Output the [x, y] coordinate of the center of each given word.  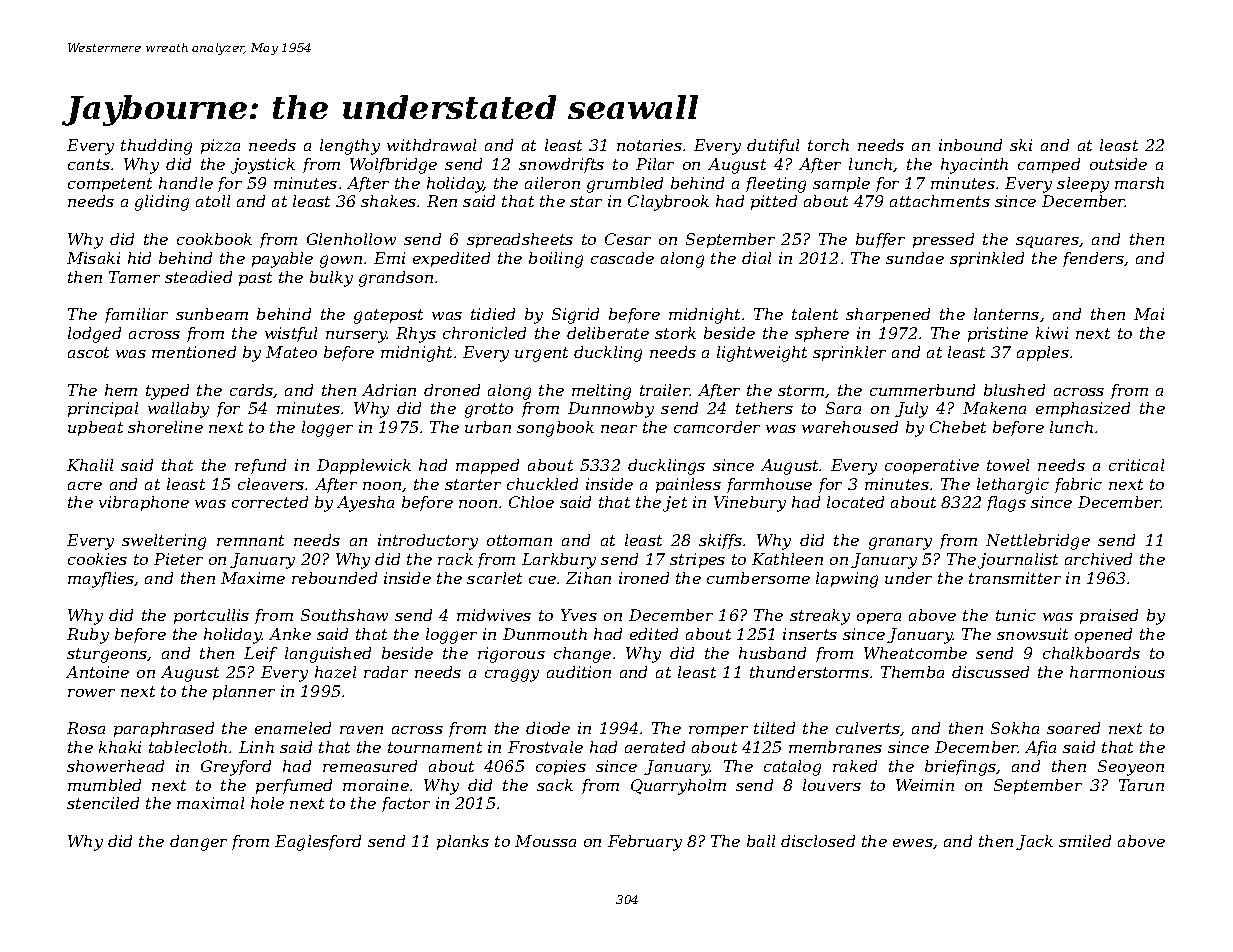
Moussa [545, 841]
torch [828, 145]
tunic [1016, 615]
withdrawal [431, 145]
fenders [1094, 259]
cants [89, 164]
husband [772, 653]
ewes [913, 843]
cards [251, 390]
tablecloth [188, 747]
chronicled [484, 333]
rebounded [334, 578]
